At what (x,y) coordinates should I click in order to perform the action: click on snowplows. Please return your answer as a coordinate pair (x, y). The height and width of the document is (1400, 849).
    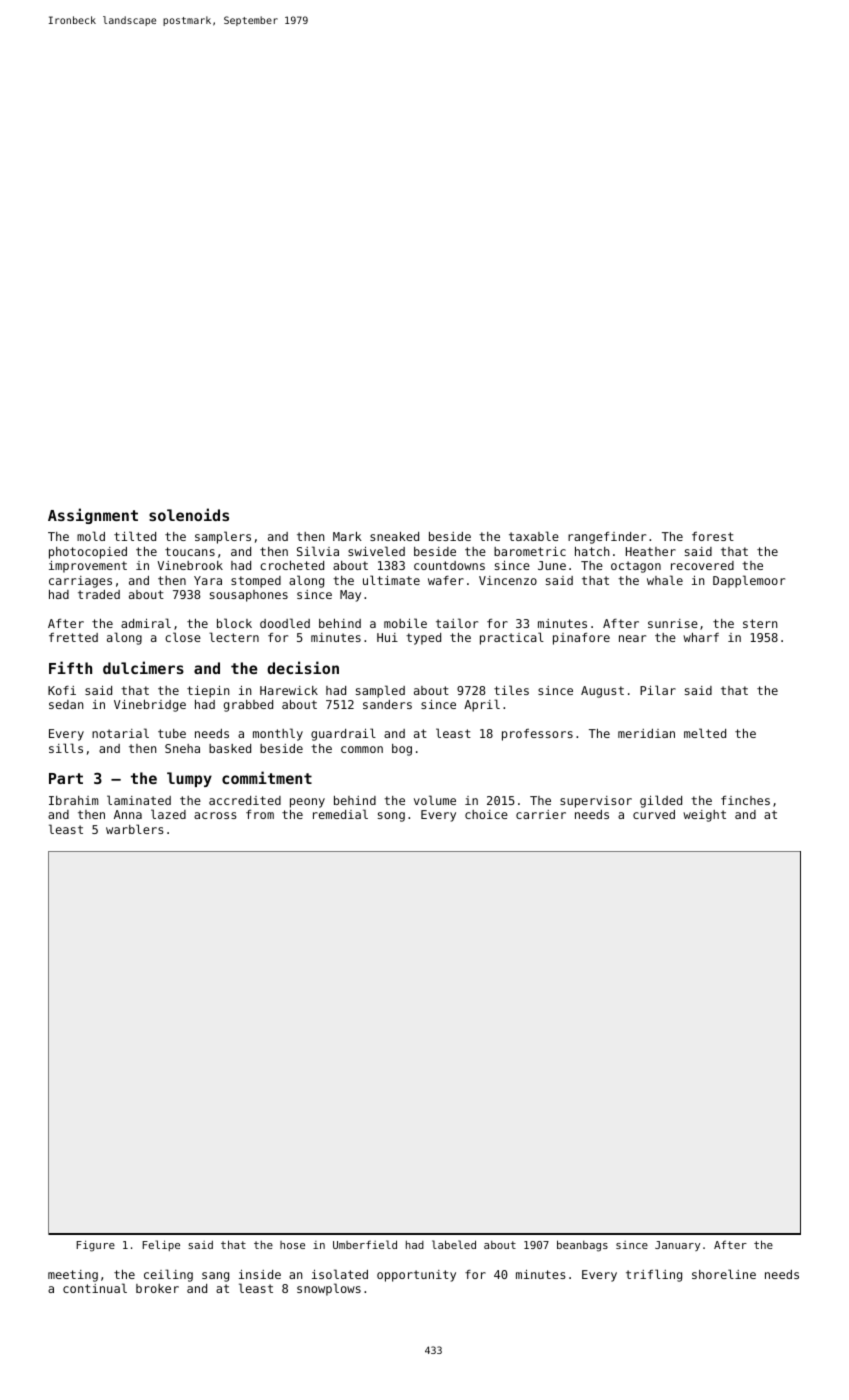
    Looking at the image, I should click on (329, 1289).
